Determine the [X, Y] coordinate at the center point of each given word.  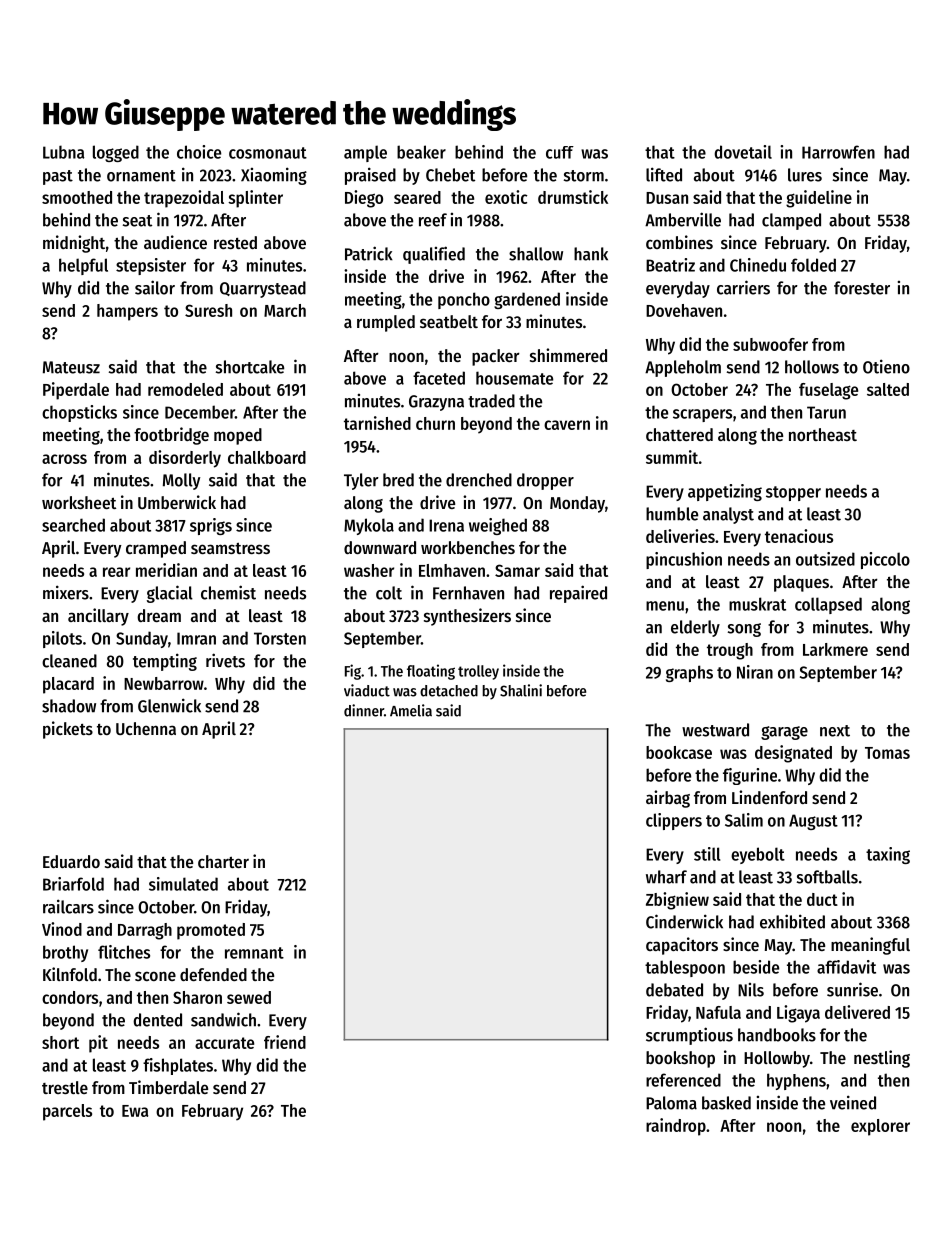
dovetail [743, 152]
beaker [421, 152]
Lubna [64, 152]
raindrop [676, 1127]
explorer [880, 1127]
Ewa [135, 1111]
